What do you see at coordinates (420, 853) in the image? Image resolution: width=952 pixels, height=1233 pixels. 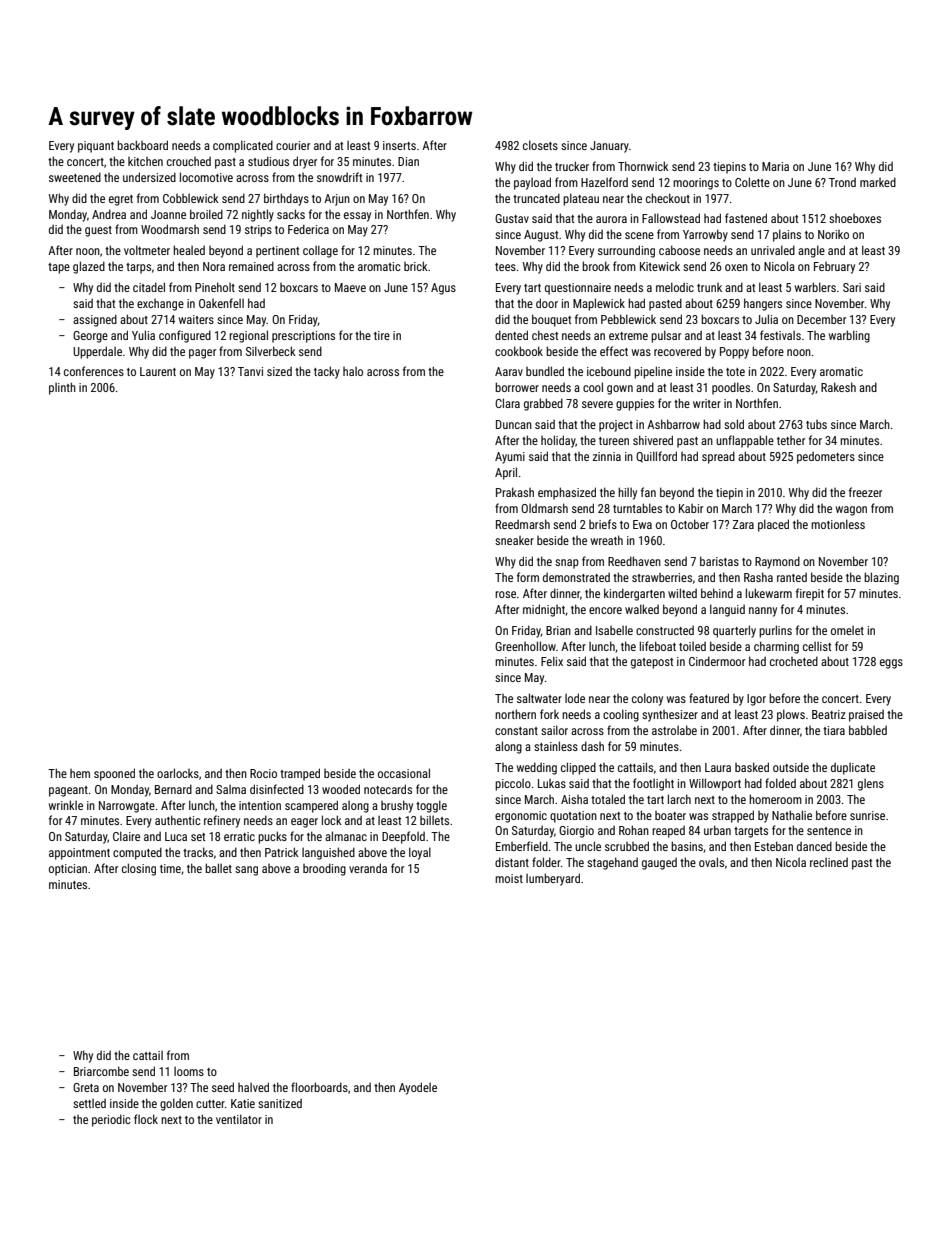 I see `loyal` at bounding box center [420, 853].
